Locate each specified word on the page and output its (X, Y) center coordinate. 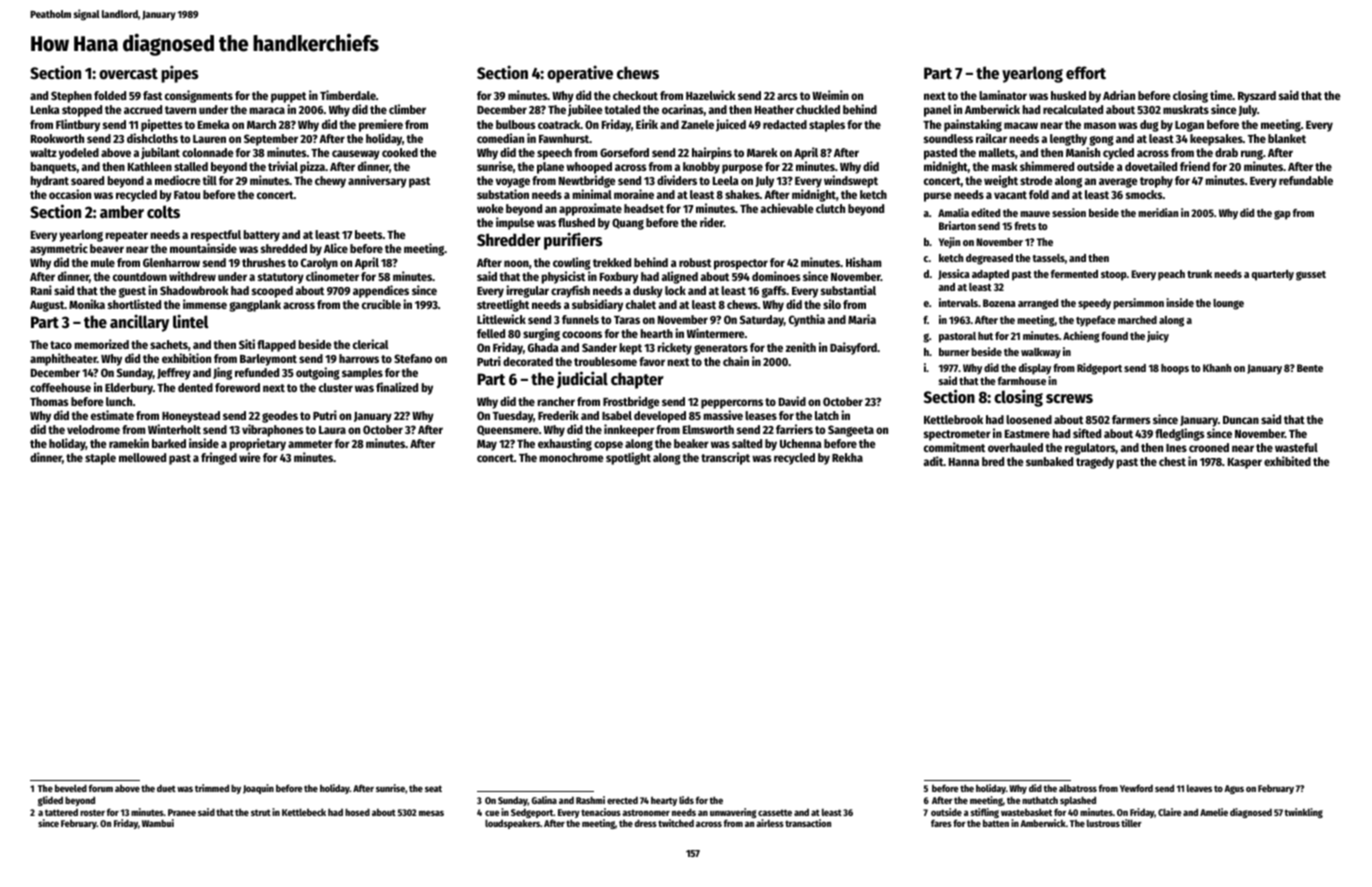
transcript (725, 458)
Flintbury (78, 125)
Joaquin (258, 789)
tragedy (1095, 463)
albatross (1078, 788)
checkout (635, 95)
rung (1252, 155)
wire (250, 457)
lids (686, 800)
